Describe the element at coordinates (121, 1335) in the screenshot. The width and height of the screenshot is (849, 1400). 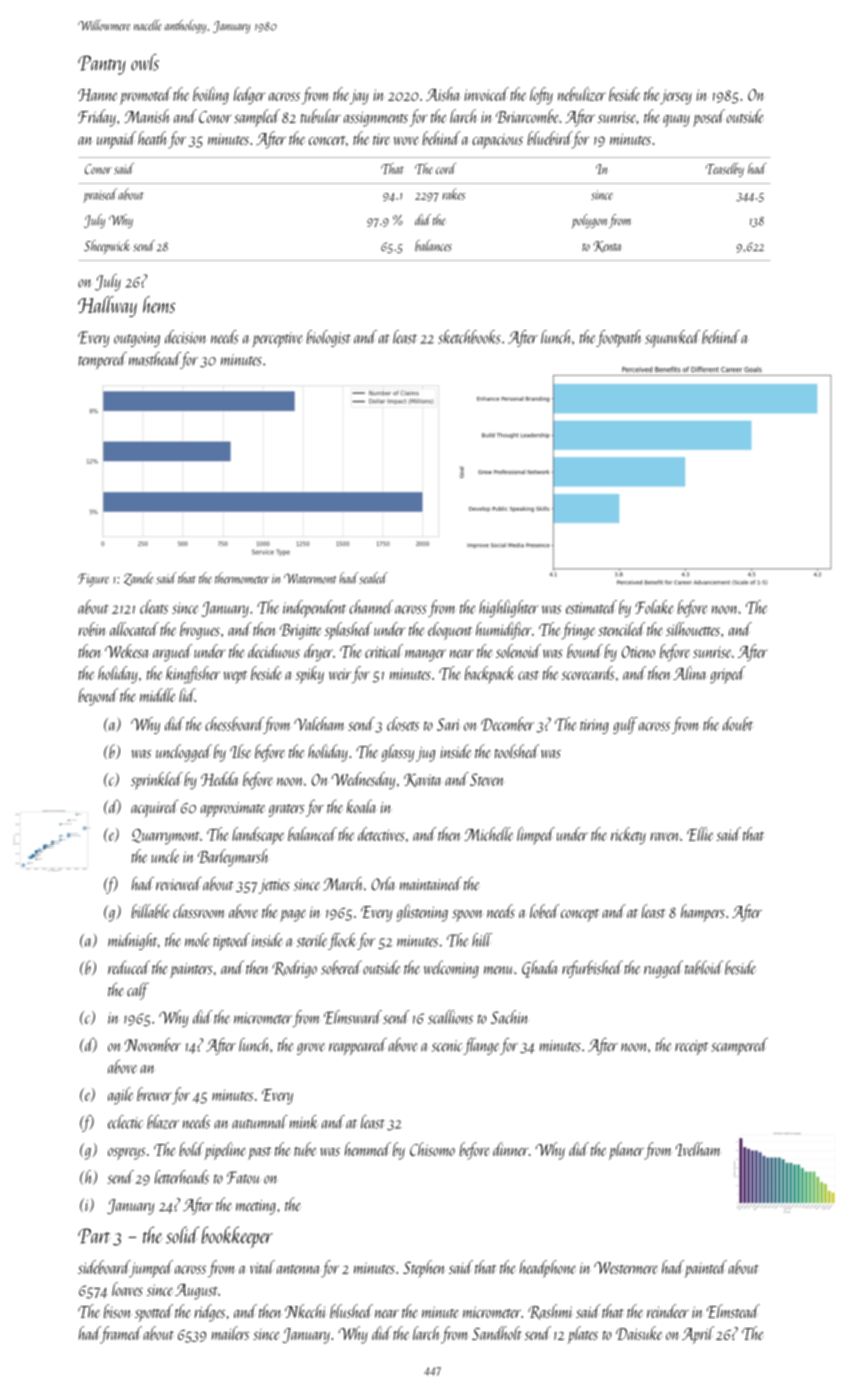
I see `framed` at that location.
